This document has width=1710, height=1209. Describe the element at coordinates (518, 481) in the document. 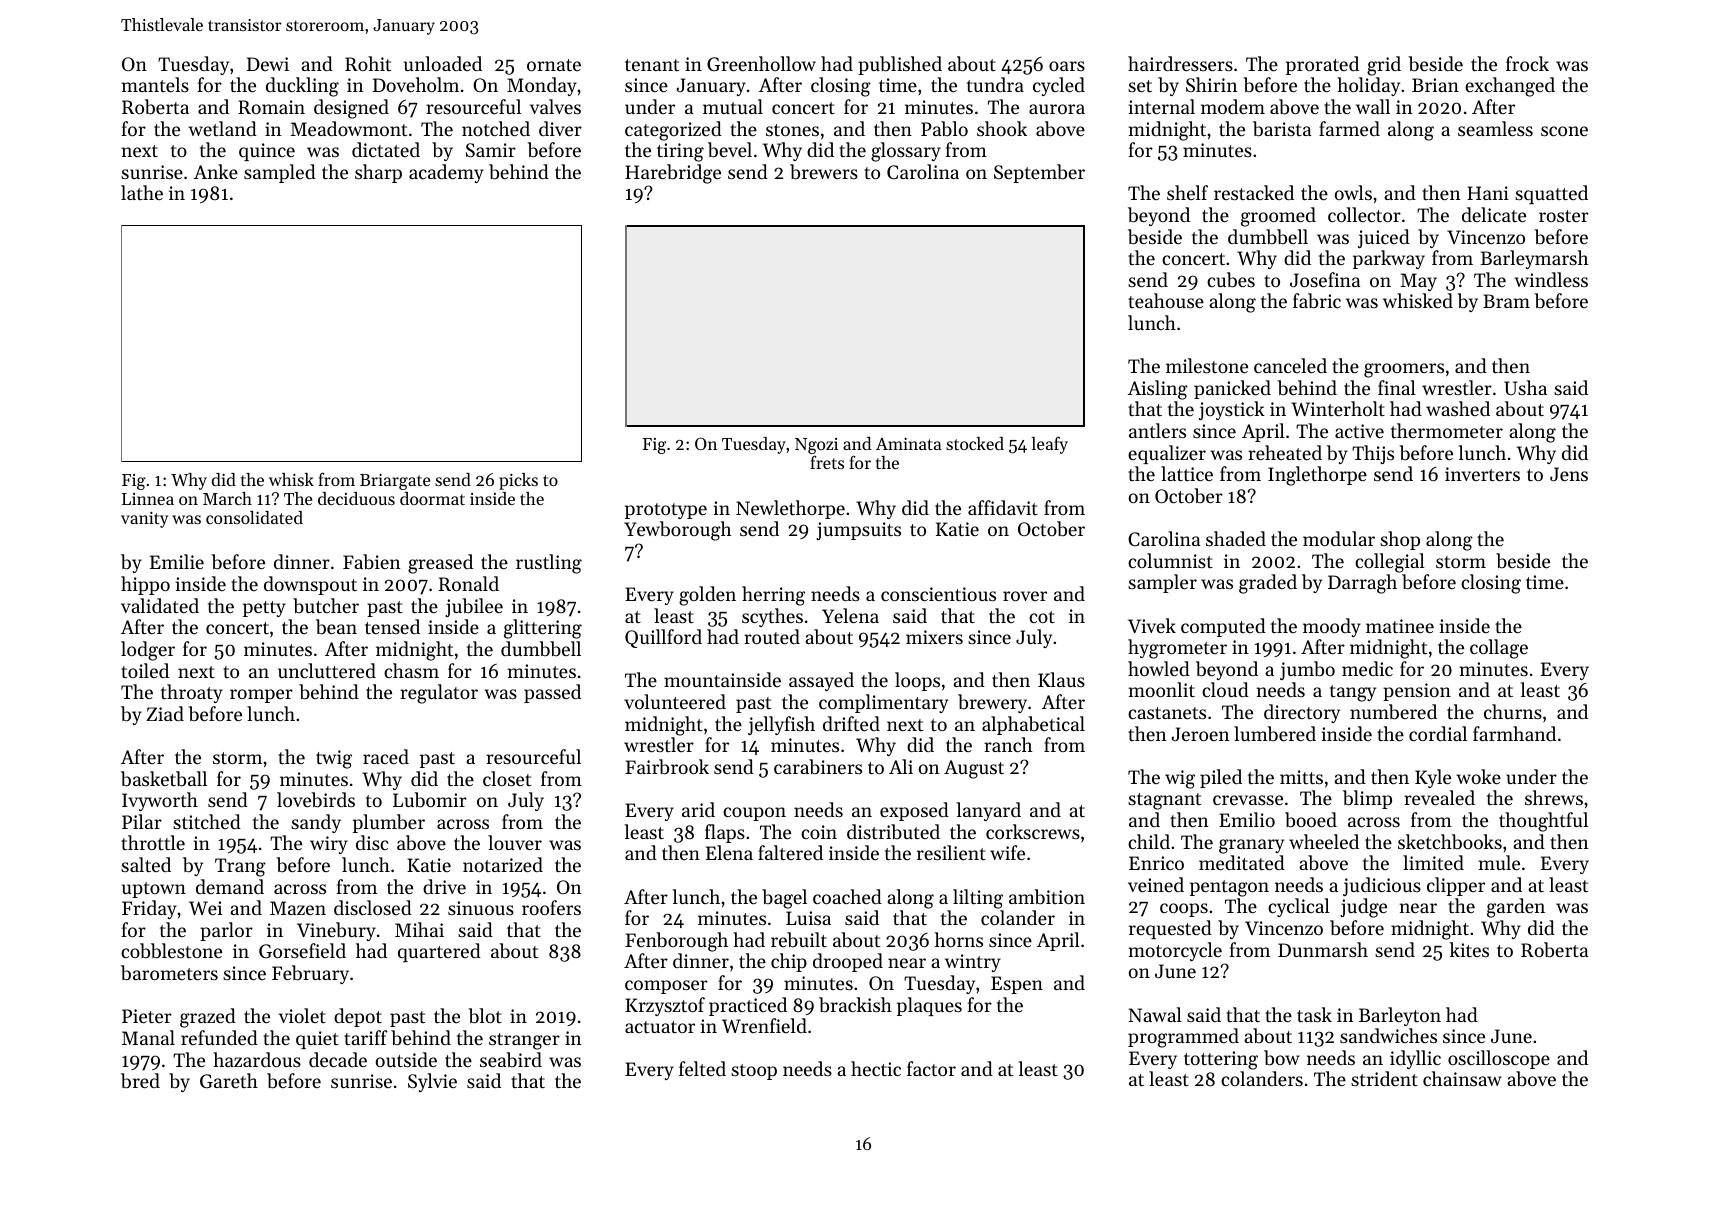

I see `picks` at that location.
